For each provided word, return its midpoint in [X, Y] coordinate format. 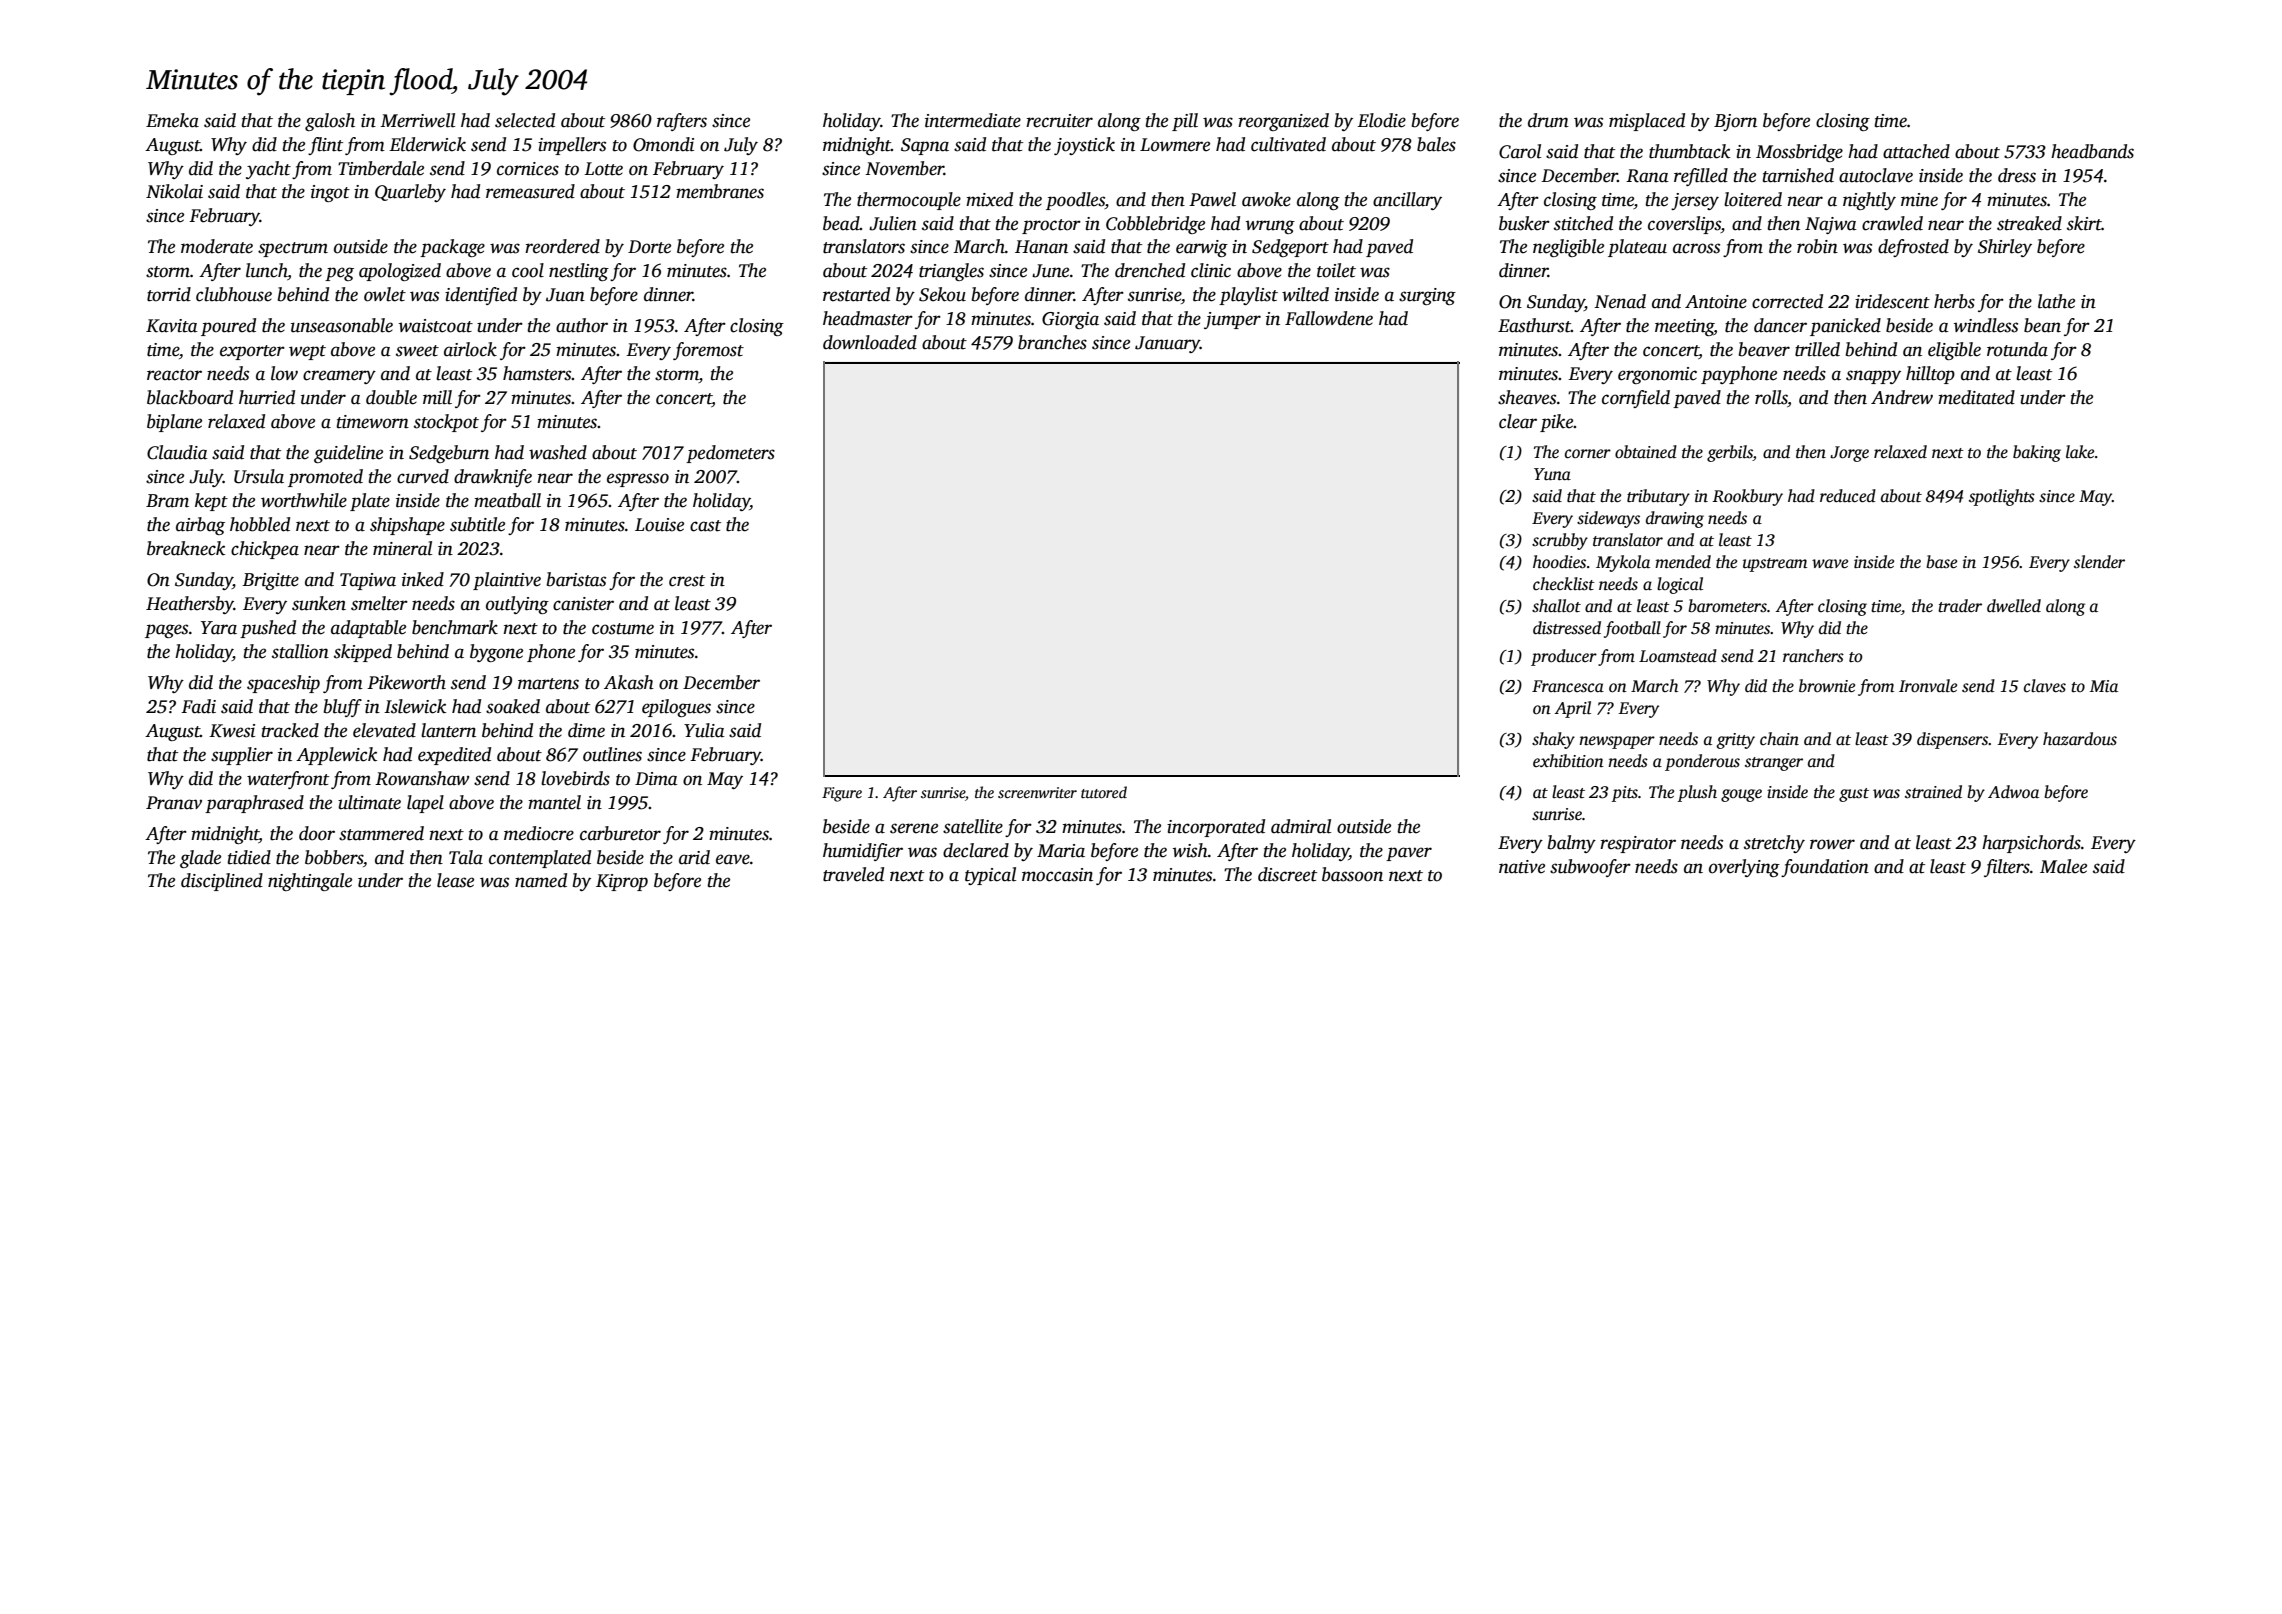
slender [2099, 562]
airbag [200, 526]
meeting [1684, 327]
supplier [242, 756]
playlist [1248, 296]
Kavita [172, 326]
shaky [1553, 740]
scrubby [1560, 541]
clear [1518, 421]
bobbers [334, 857]
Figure [842, 794]
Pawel [1212, 199]
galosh [330, 122]
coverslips [1684, 225]
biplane [174, 423]
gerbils [1730, 453]
